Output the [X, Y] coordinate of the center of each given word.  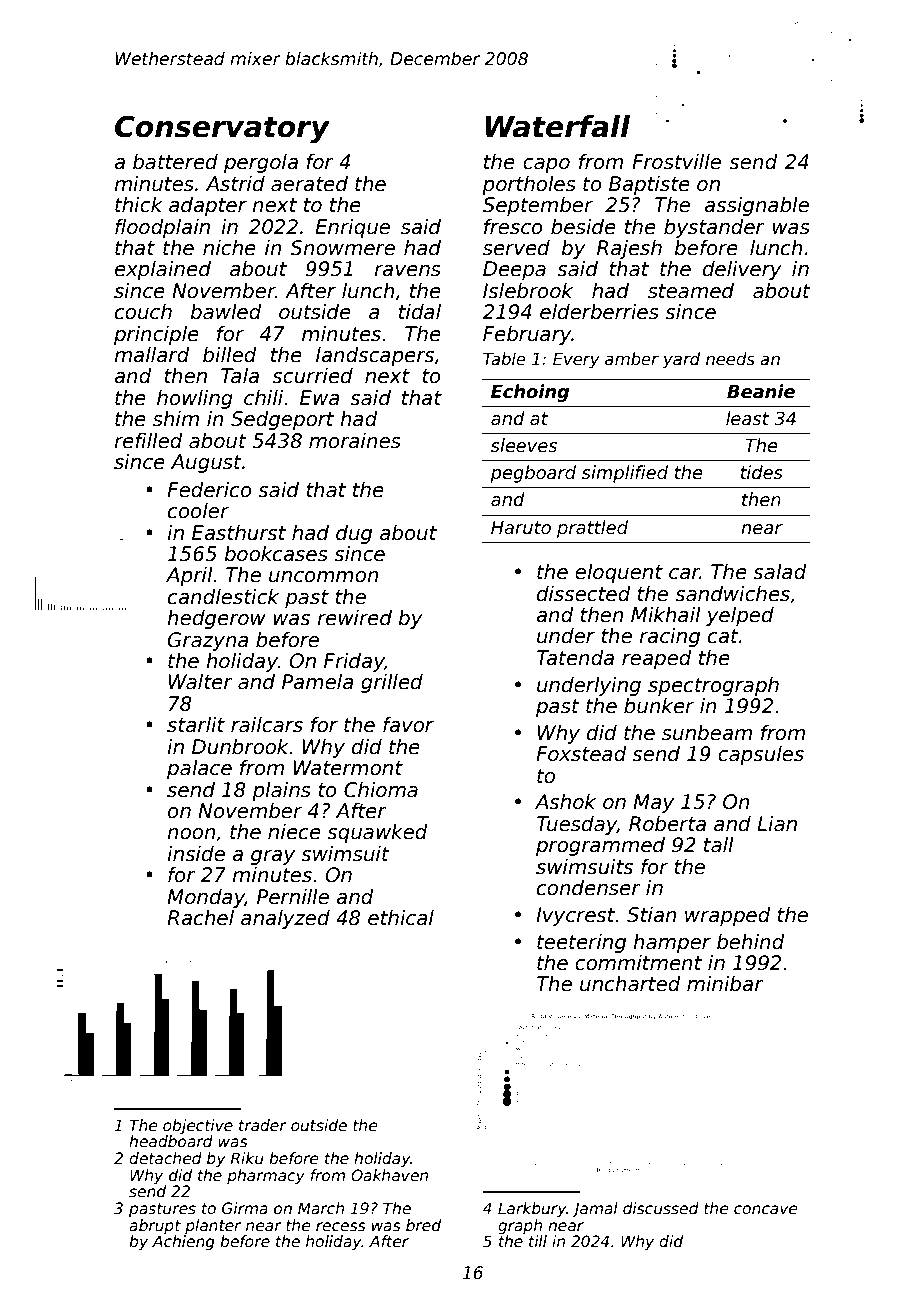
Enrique [352, 228]
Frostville [676, 162]
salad [780, 572]
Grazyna [208, 641]
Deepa [514, 270]
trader [263, 1125]
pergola [261, 163]
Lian [777, 824]
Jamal [595, 1209]
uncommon [324, 577]
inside [196, 854]
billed [230, 355]
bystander [714, 228]
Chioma [381, 790]
